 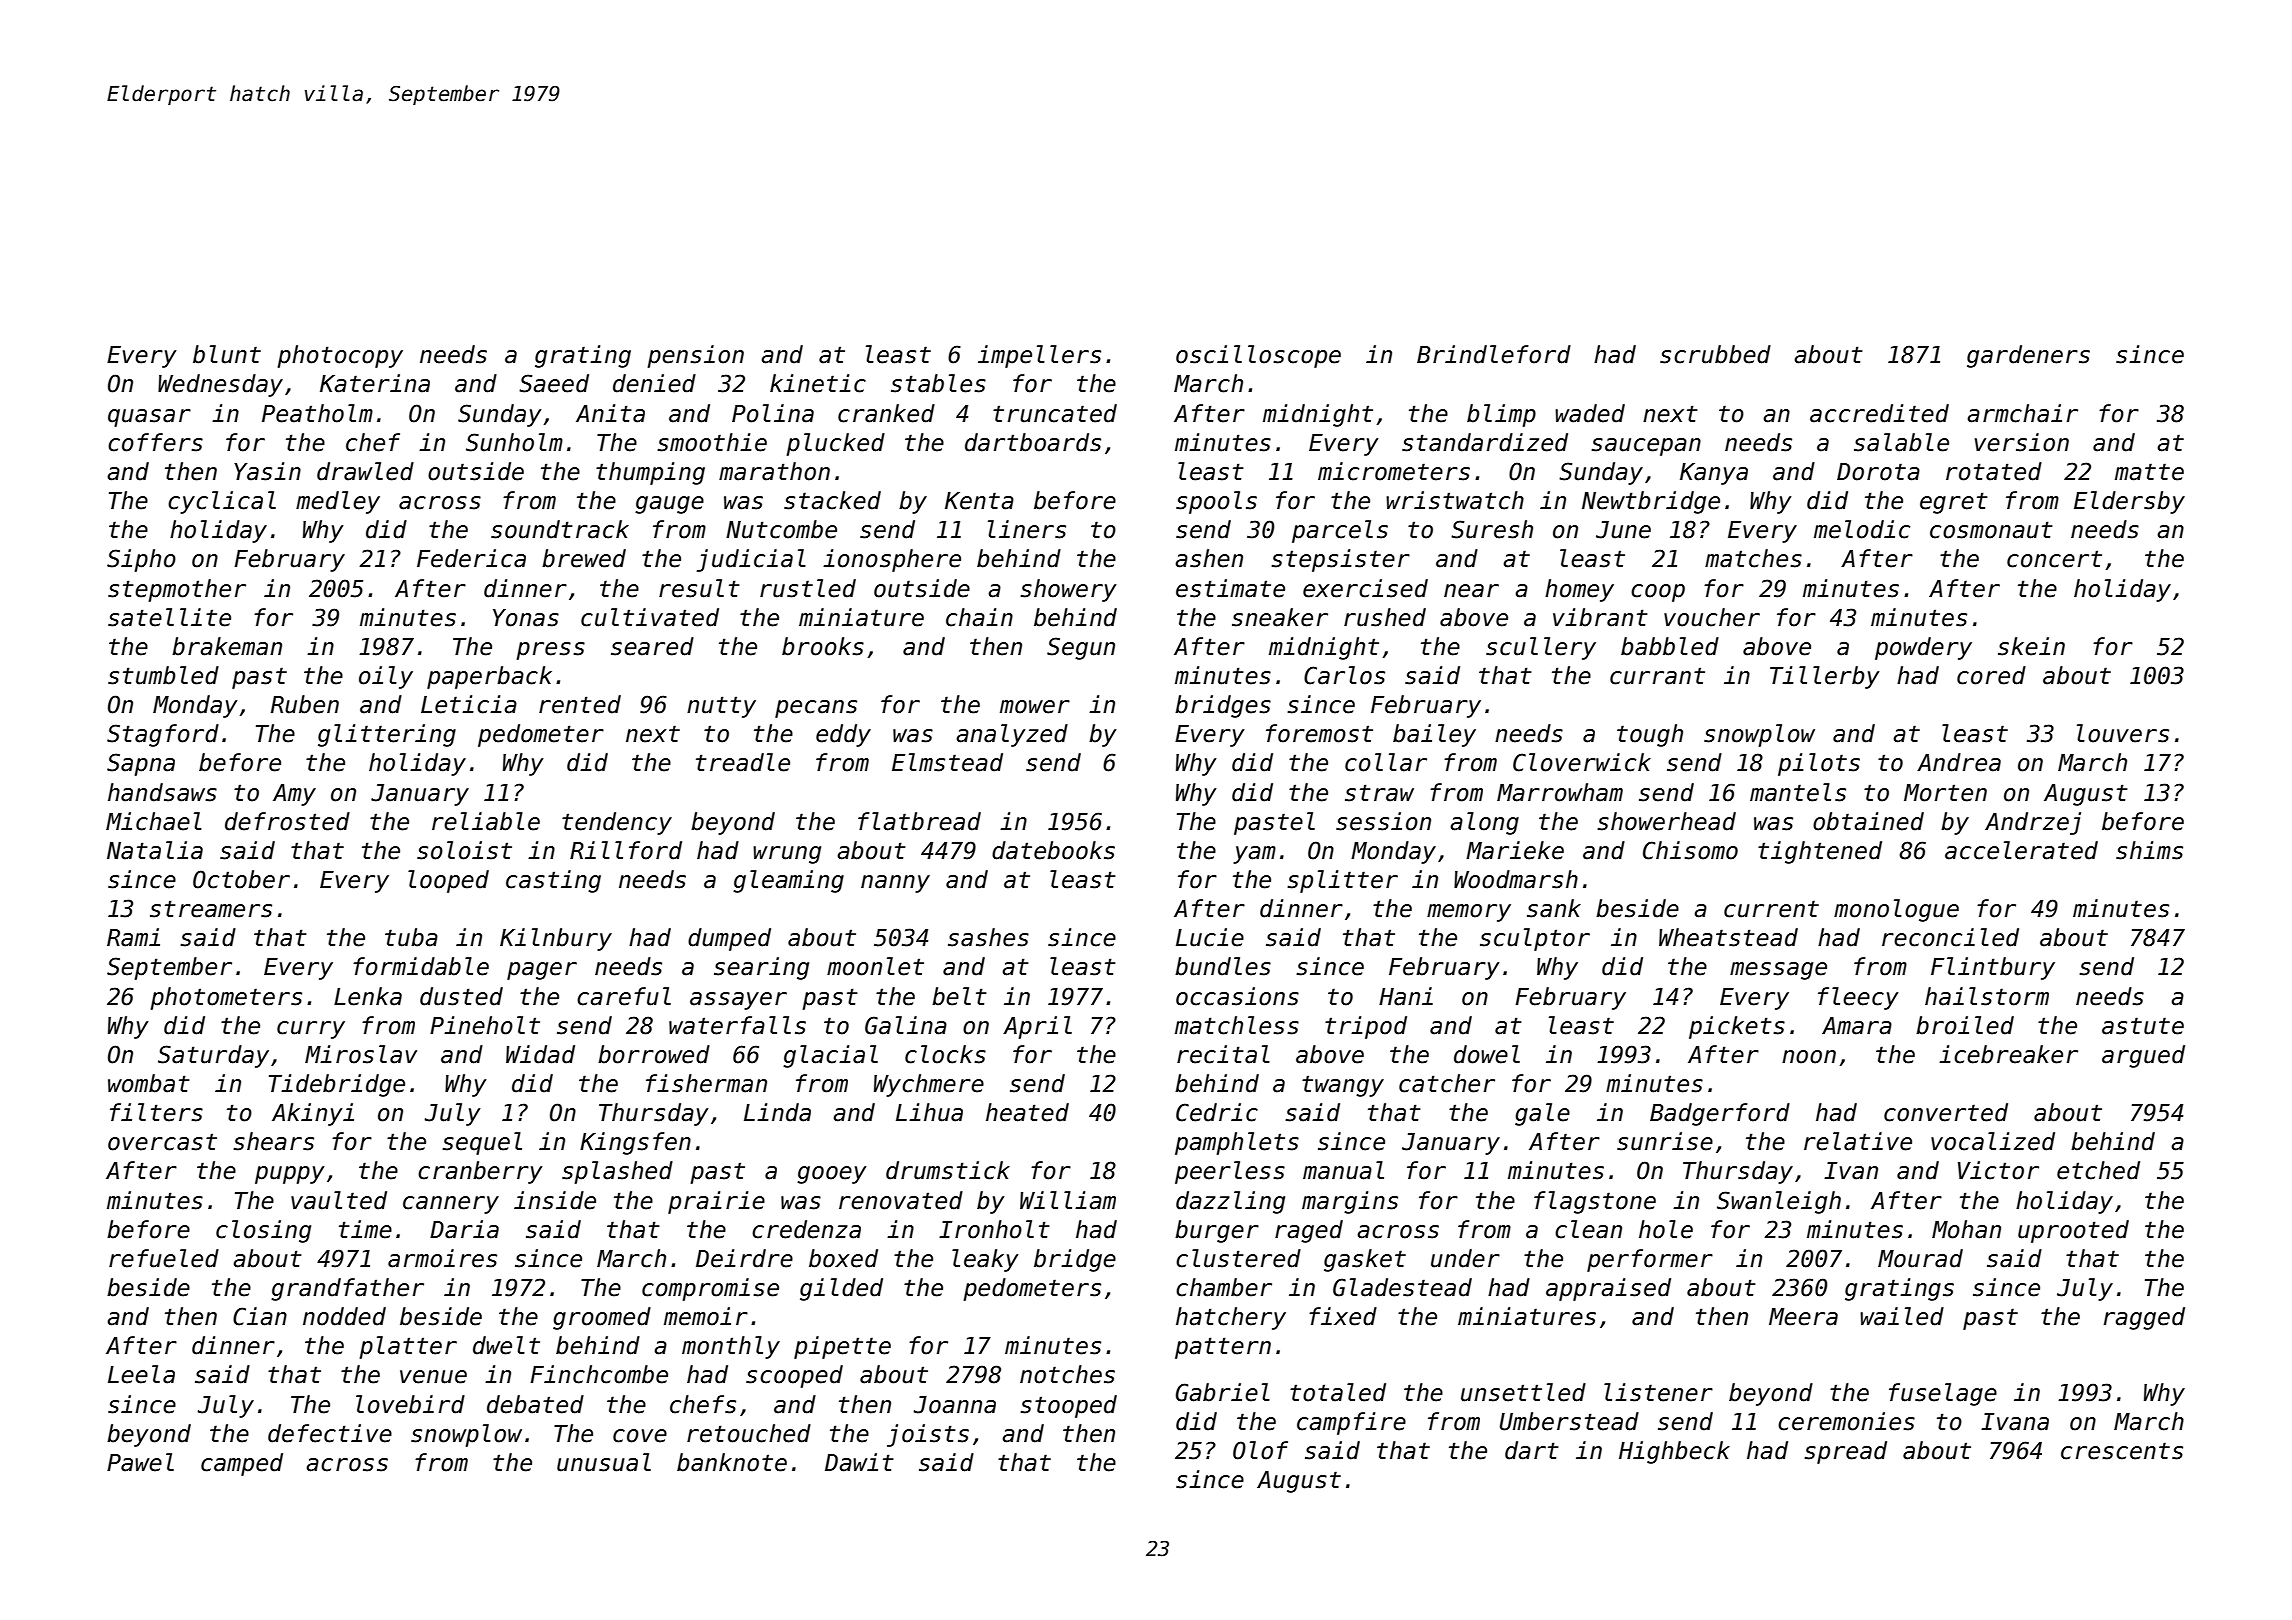 I want to click on chain, so click(x=979, y=617).
